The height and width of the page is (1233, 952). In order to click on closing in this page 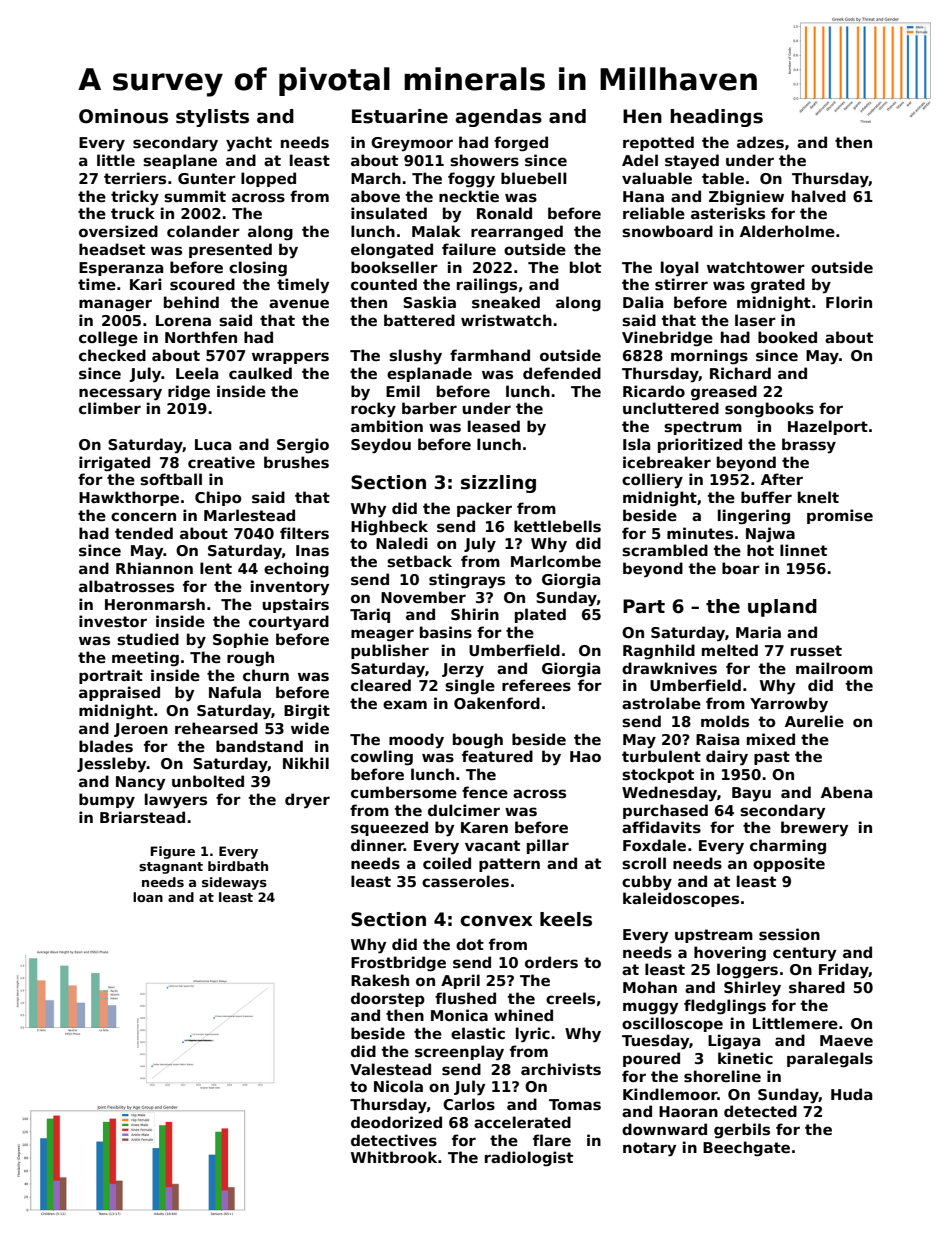, I will do `click(258, 268)`.
